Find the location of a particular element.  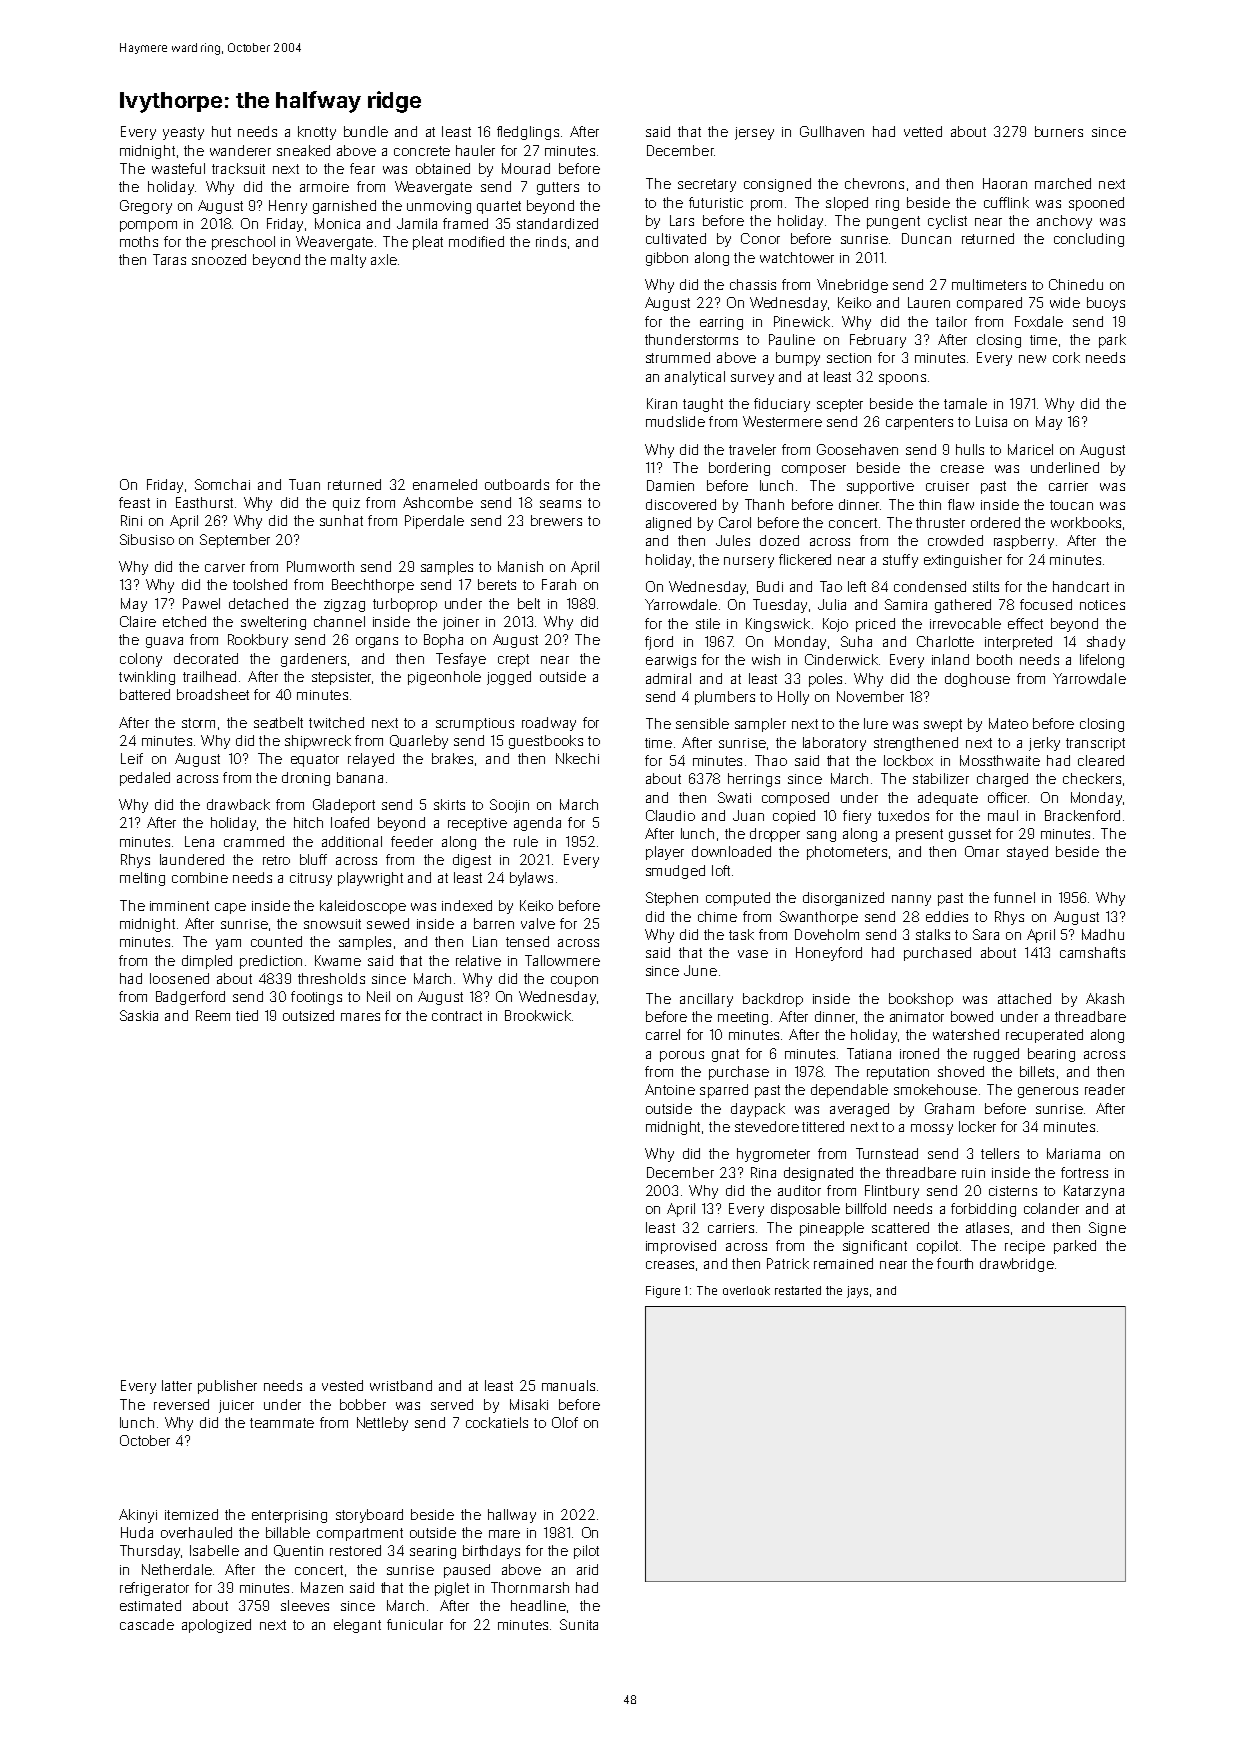

bookshop is located at coordinates (921, 1000).
